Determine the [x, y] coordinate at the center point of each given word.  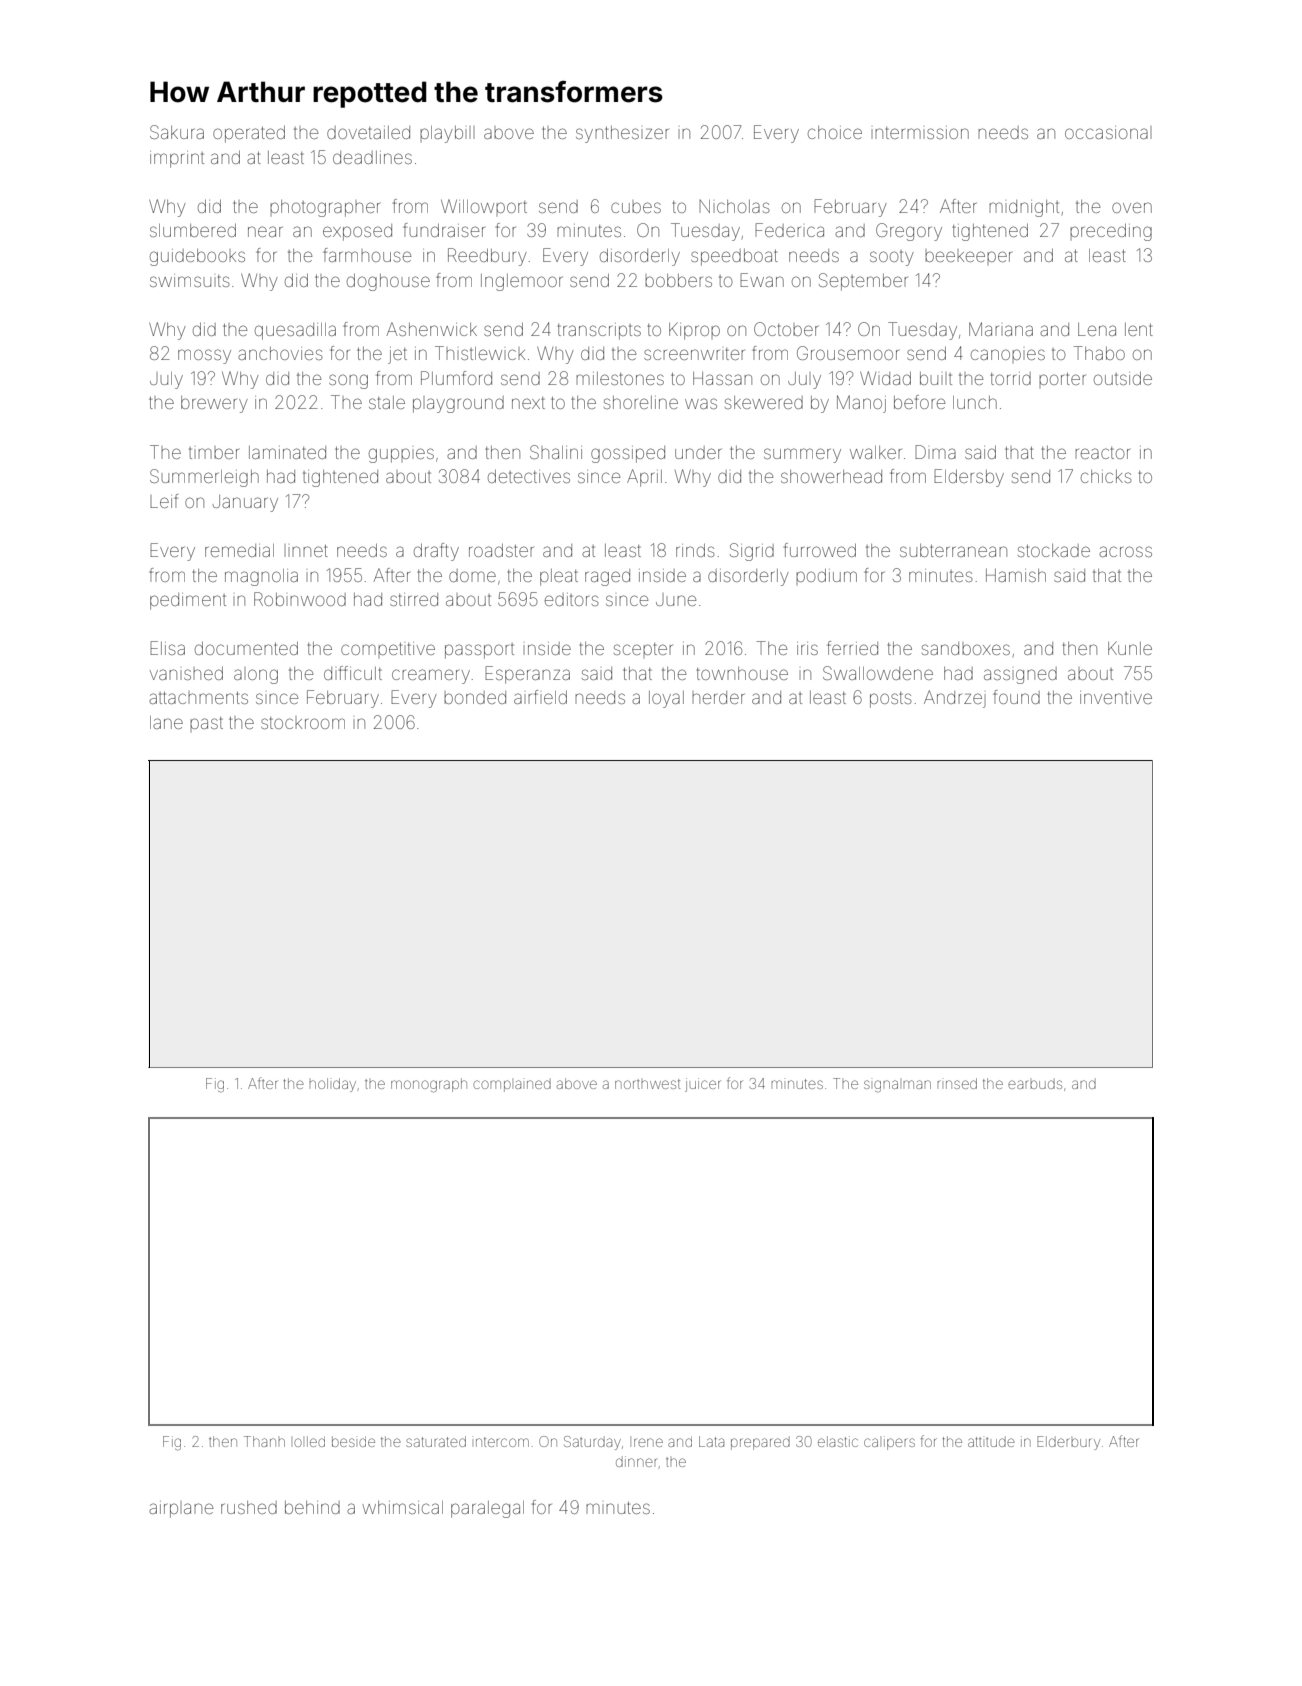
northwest [647, 1084]
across [1125, 551]
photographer [325, 208]
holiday [332, 1085]
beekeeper [968, 256]
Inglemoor [521, 282]
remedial [239, 550]
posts [891, 700]
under [698, 452]
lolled [309, 1441]
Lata [711, 1441]
